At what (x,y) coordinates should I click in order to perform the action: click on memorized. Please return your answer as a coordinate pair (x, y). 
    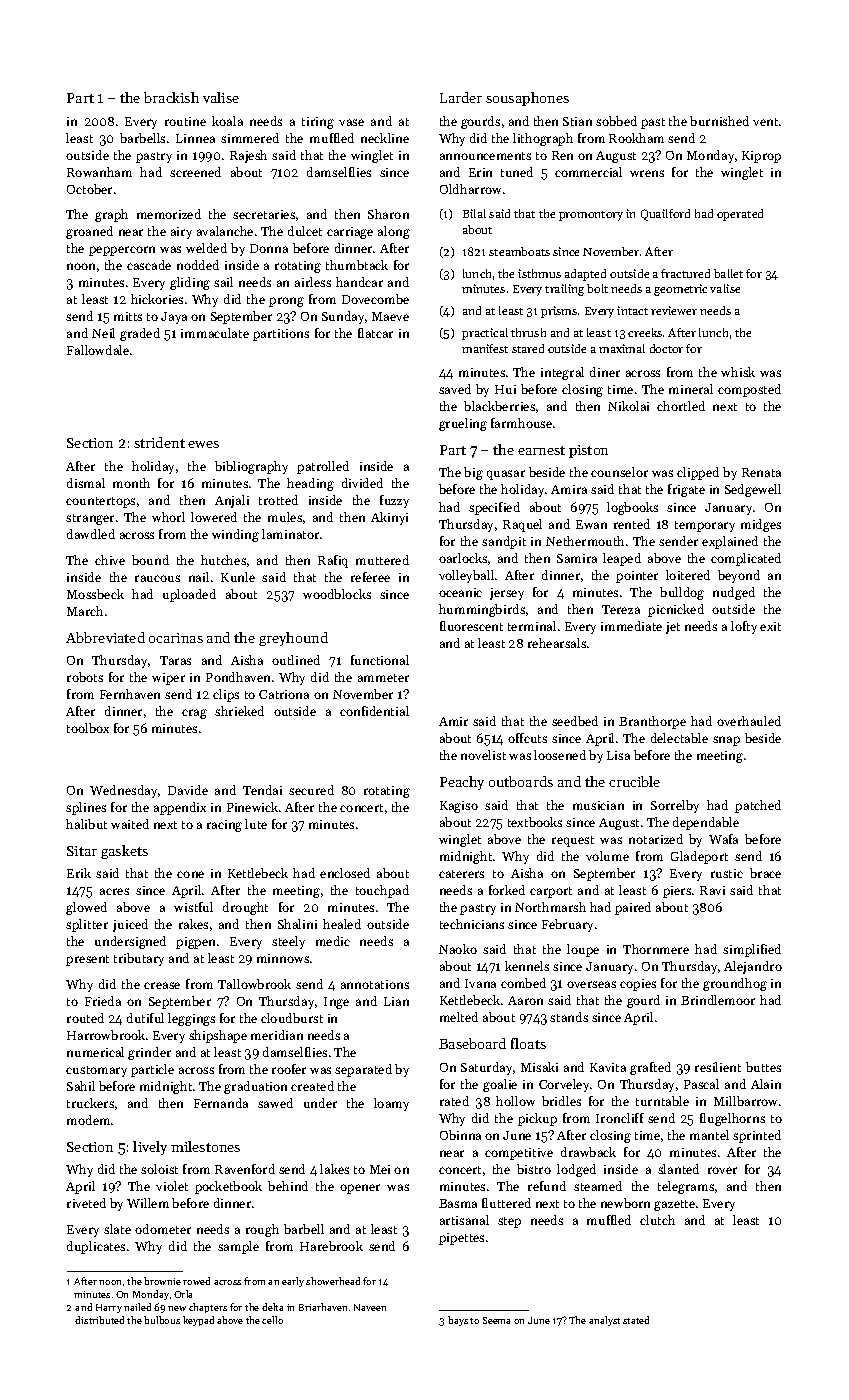
    Looking at the image, I should click on (169, 214).
